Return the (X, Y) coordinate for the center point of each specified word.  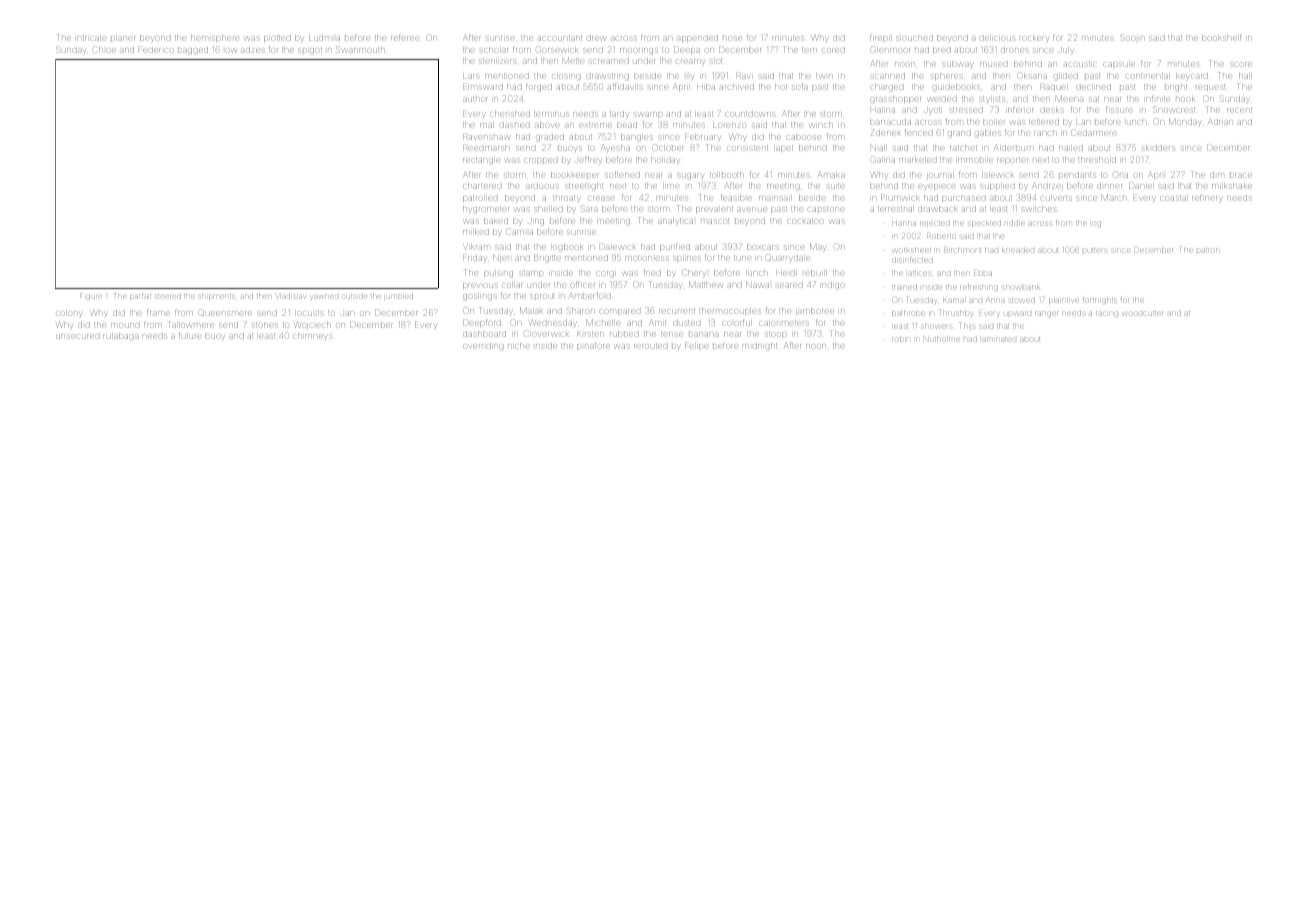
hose (732, 38)
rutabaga (120, 337)
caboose (804, 137)
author (475, 99)
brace (1241, 175)
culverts (1056, 198)
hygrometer (486, 210)
